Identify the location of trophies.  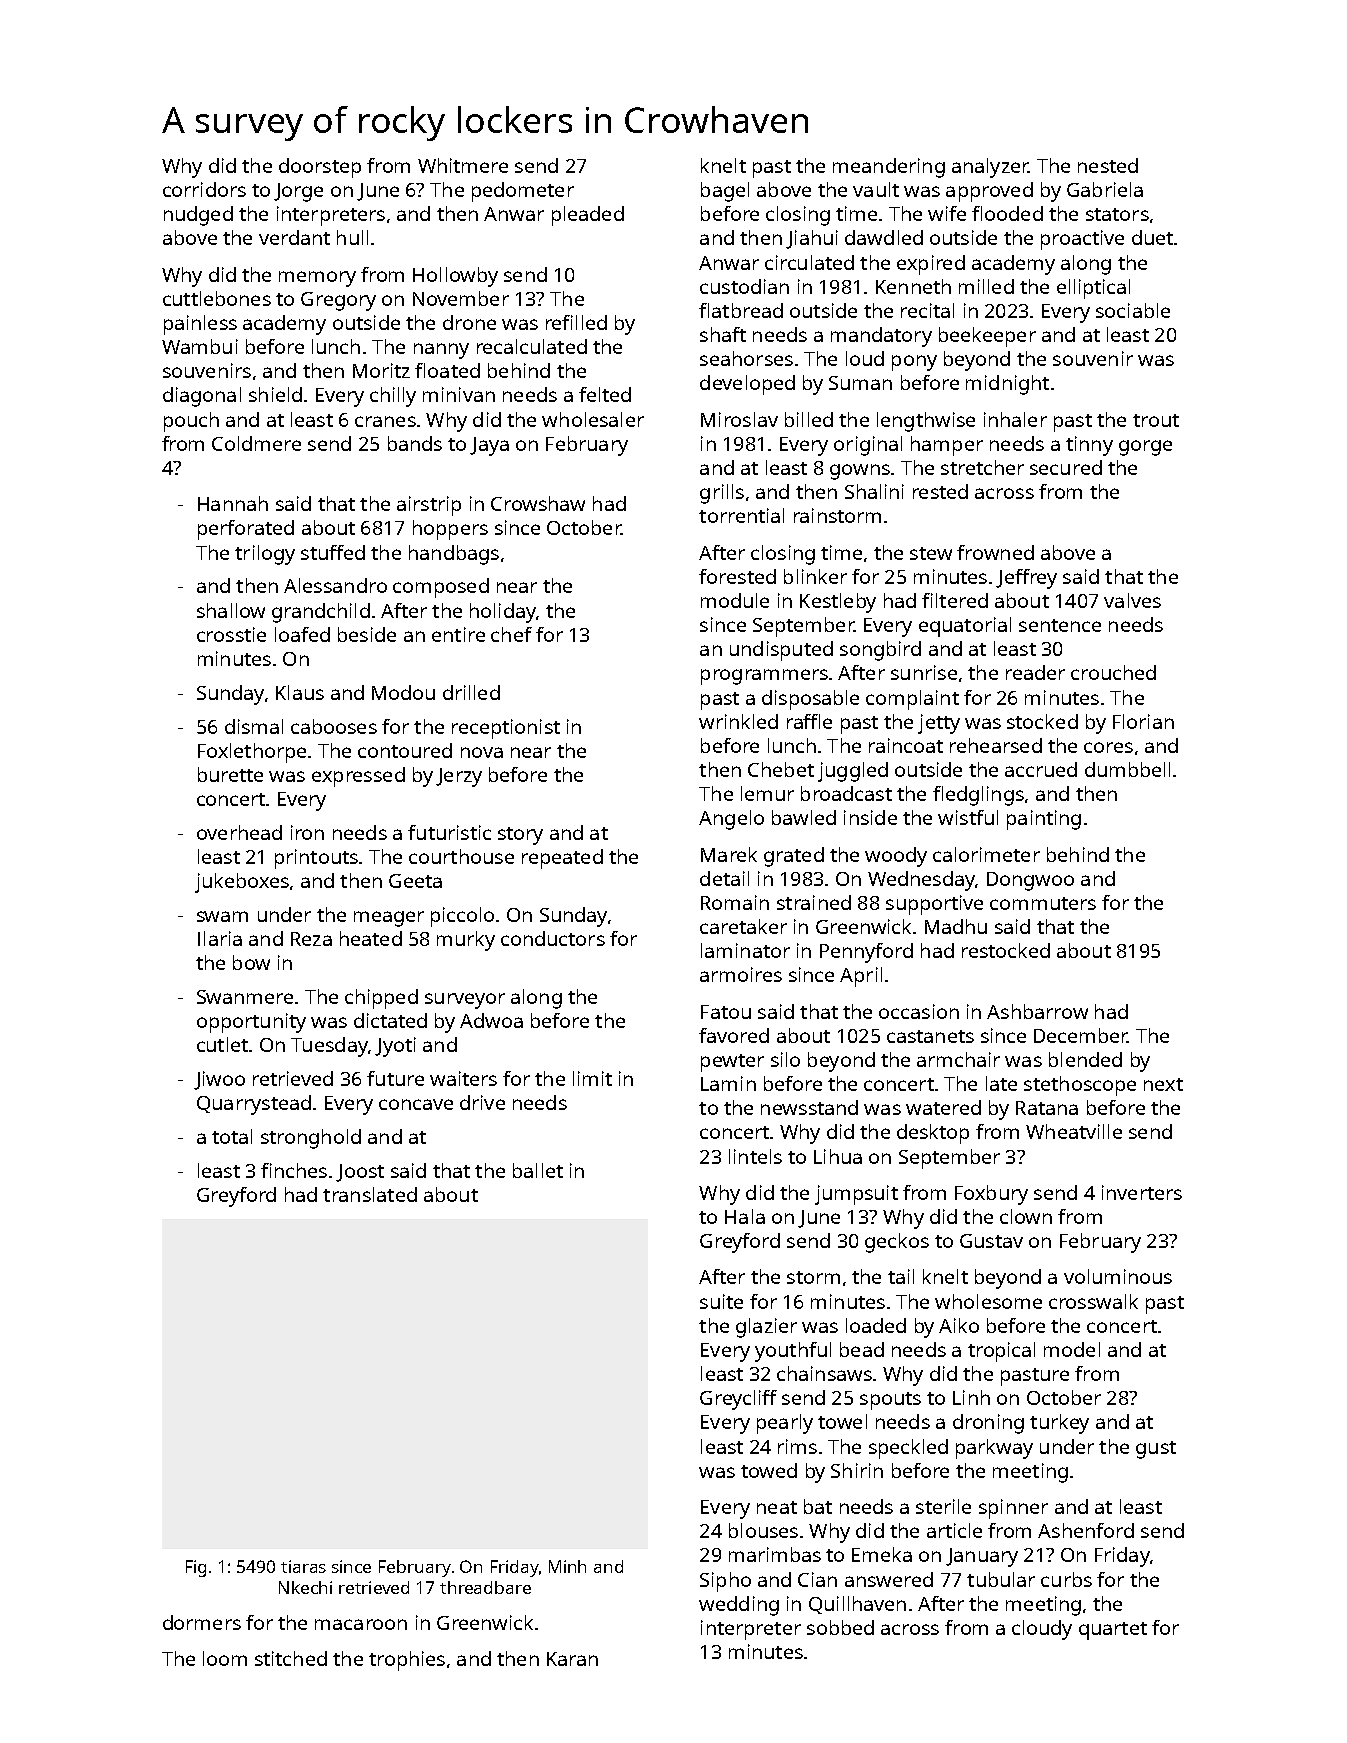
(407, 1661).
